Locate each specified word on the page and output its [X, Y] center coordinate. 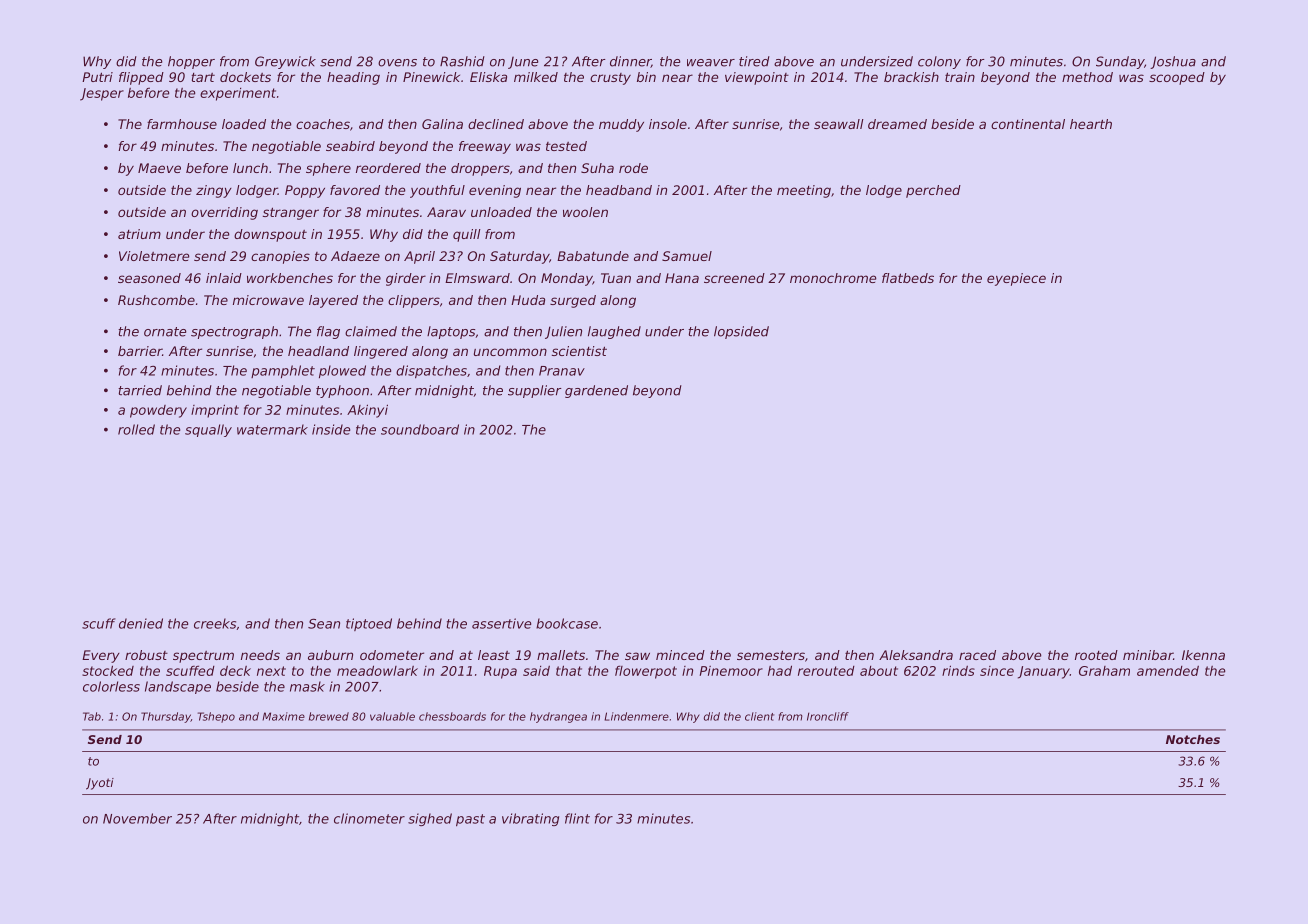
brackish [911, 77]
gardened [596, 391]
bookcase [567, 623]
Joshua [1173, 62]
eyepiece [1016, 279]
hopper [191, 62]
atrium [139, 234]
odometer [392, 655]
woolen [585, 212]
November [137, 818]
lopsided [741, 332]
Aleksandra [916, 655]
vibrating [530, 819]
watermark [272, 429]
